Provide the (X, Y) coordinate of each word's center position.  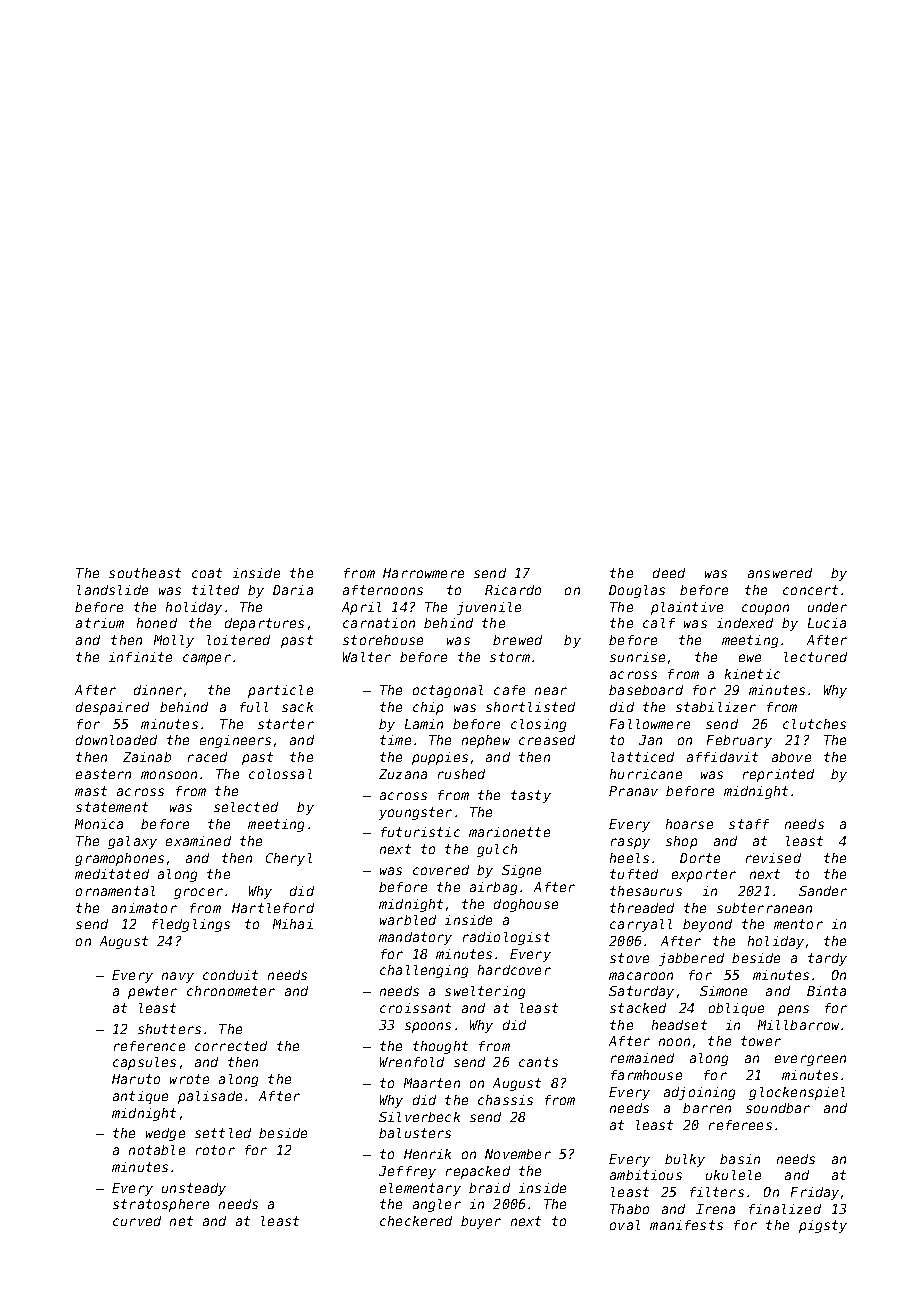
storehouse (383, 640)
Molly (174, 641)
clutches (814, 724)
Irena (715, 1209)
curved (137, 1221)
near (551, 691)
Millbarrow (798, 1025)
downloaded (116, 740)
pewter (152, 992)
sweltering (485, 992)
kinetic (752, 674)
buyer (481, 1222)
